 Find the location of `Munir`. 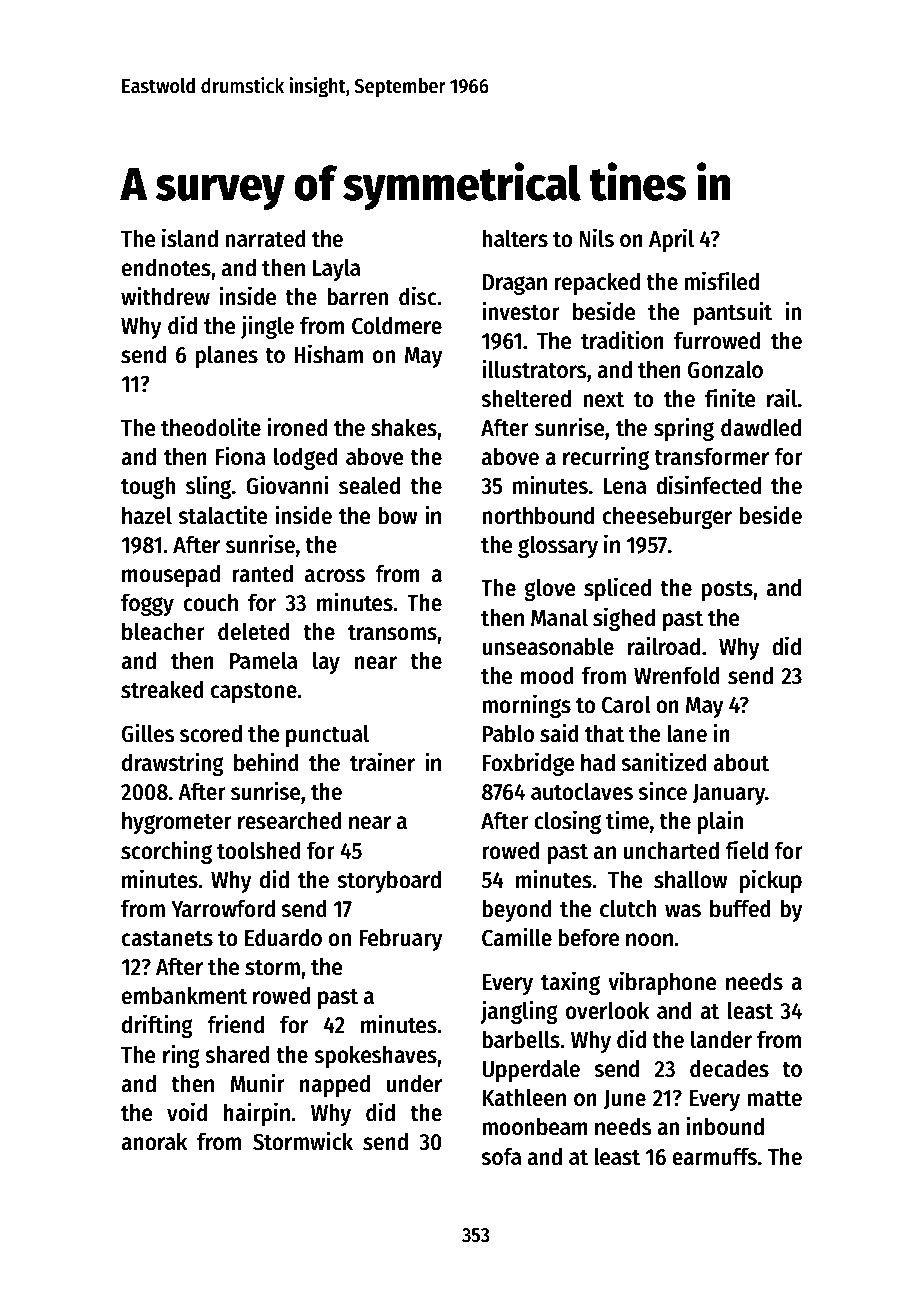

Munir is located at coordinates (257, 1083).
